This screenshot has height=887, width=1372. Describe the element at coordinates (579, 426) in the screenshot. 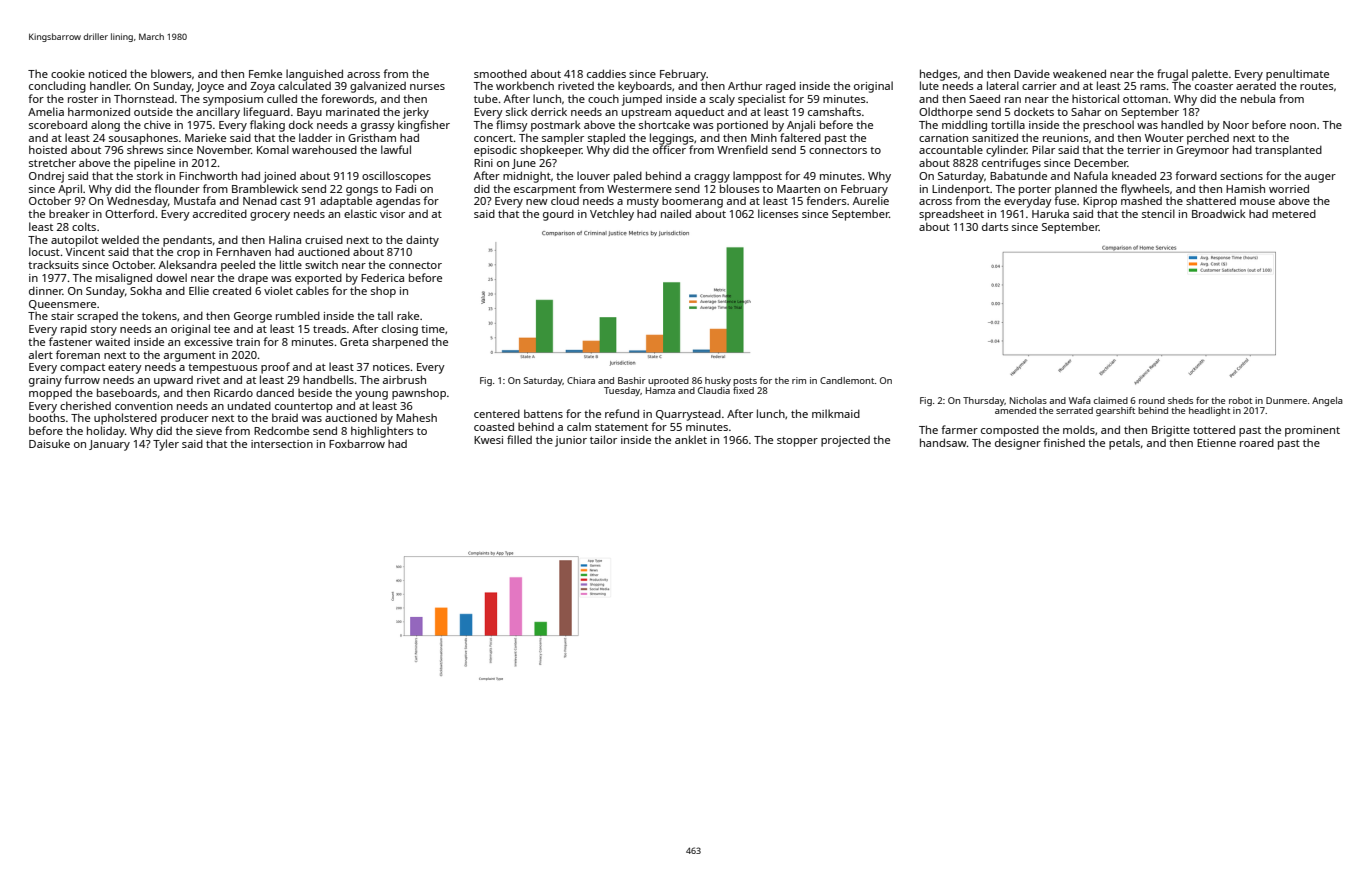

I see `calm` at that location.
